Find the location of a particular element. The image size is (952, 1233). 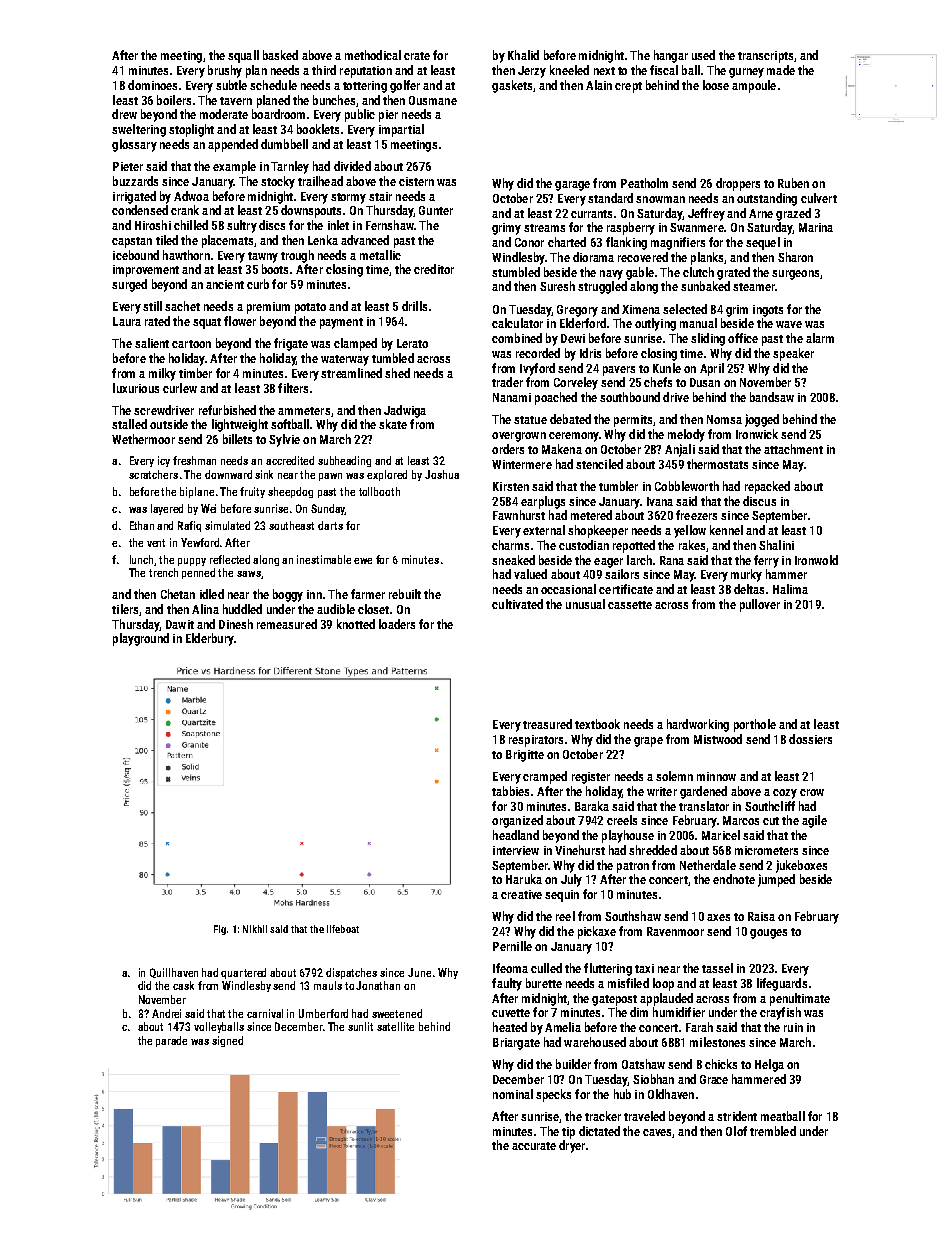

divided is located at coordinates (352, 166).
